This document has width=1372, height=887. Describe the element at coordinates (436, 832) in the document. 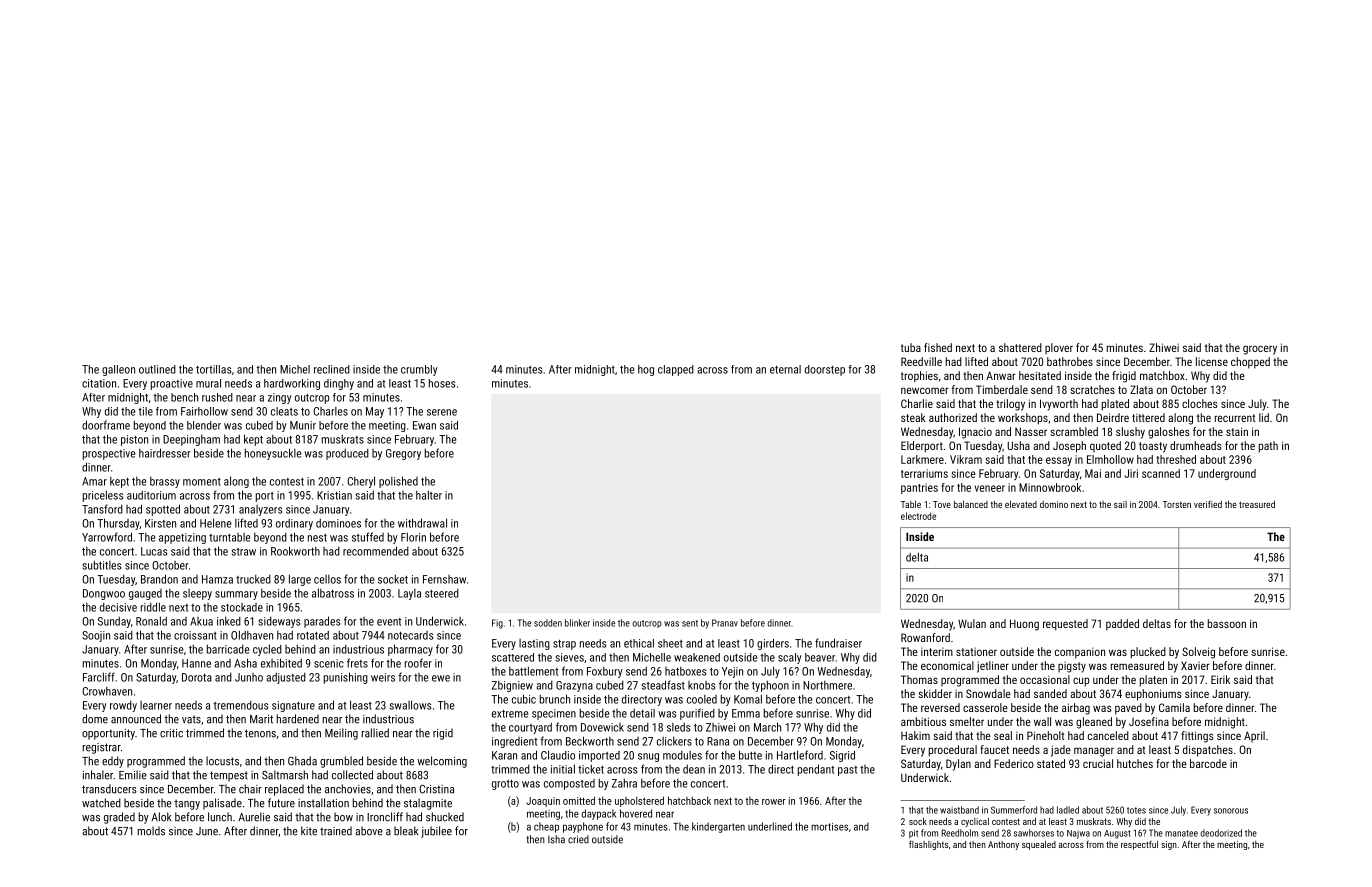

I see `jubilee` at that location.
